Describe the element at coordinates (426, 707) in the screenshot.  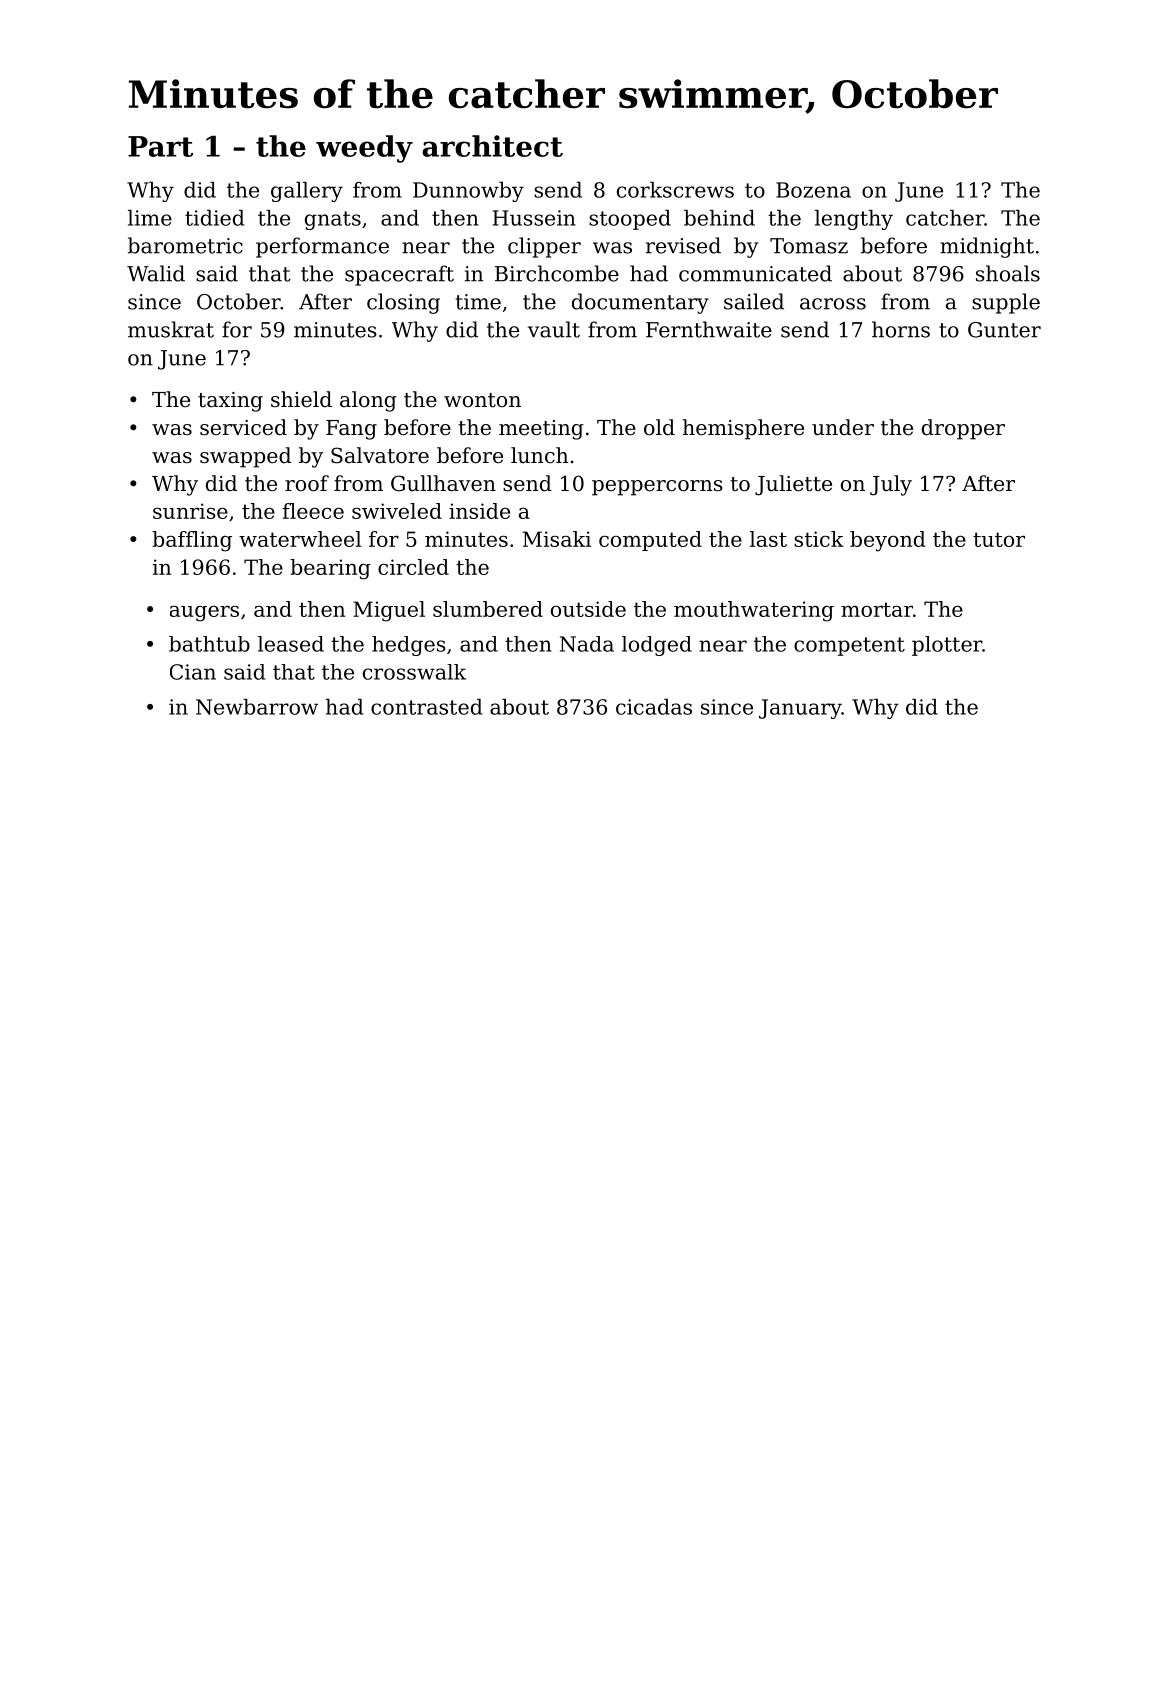
I see `contrasted` at that location.
